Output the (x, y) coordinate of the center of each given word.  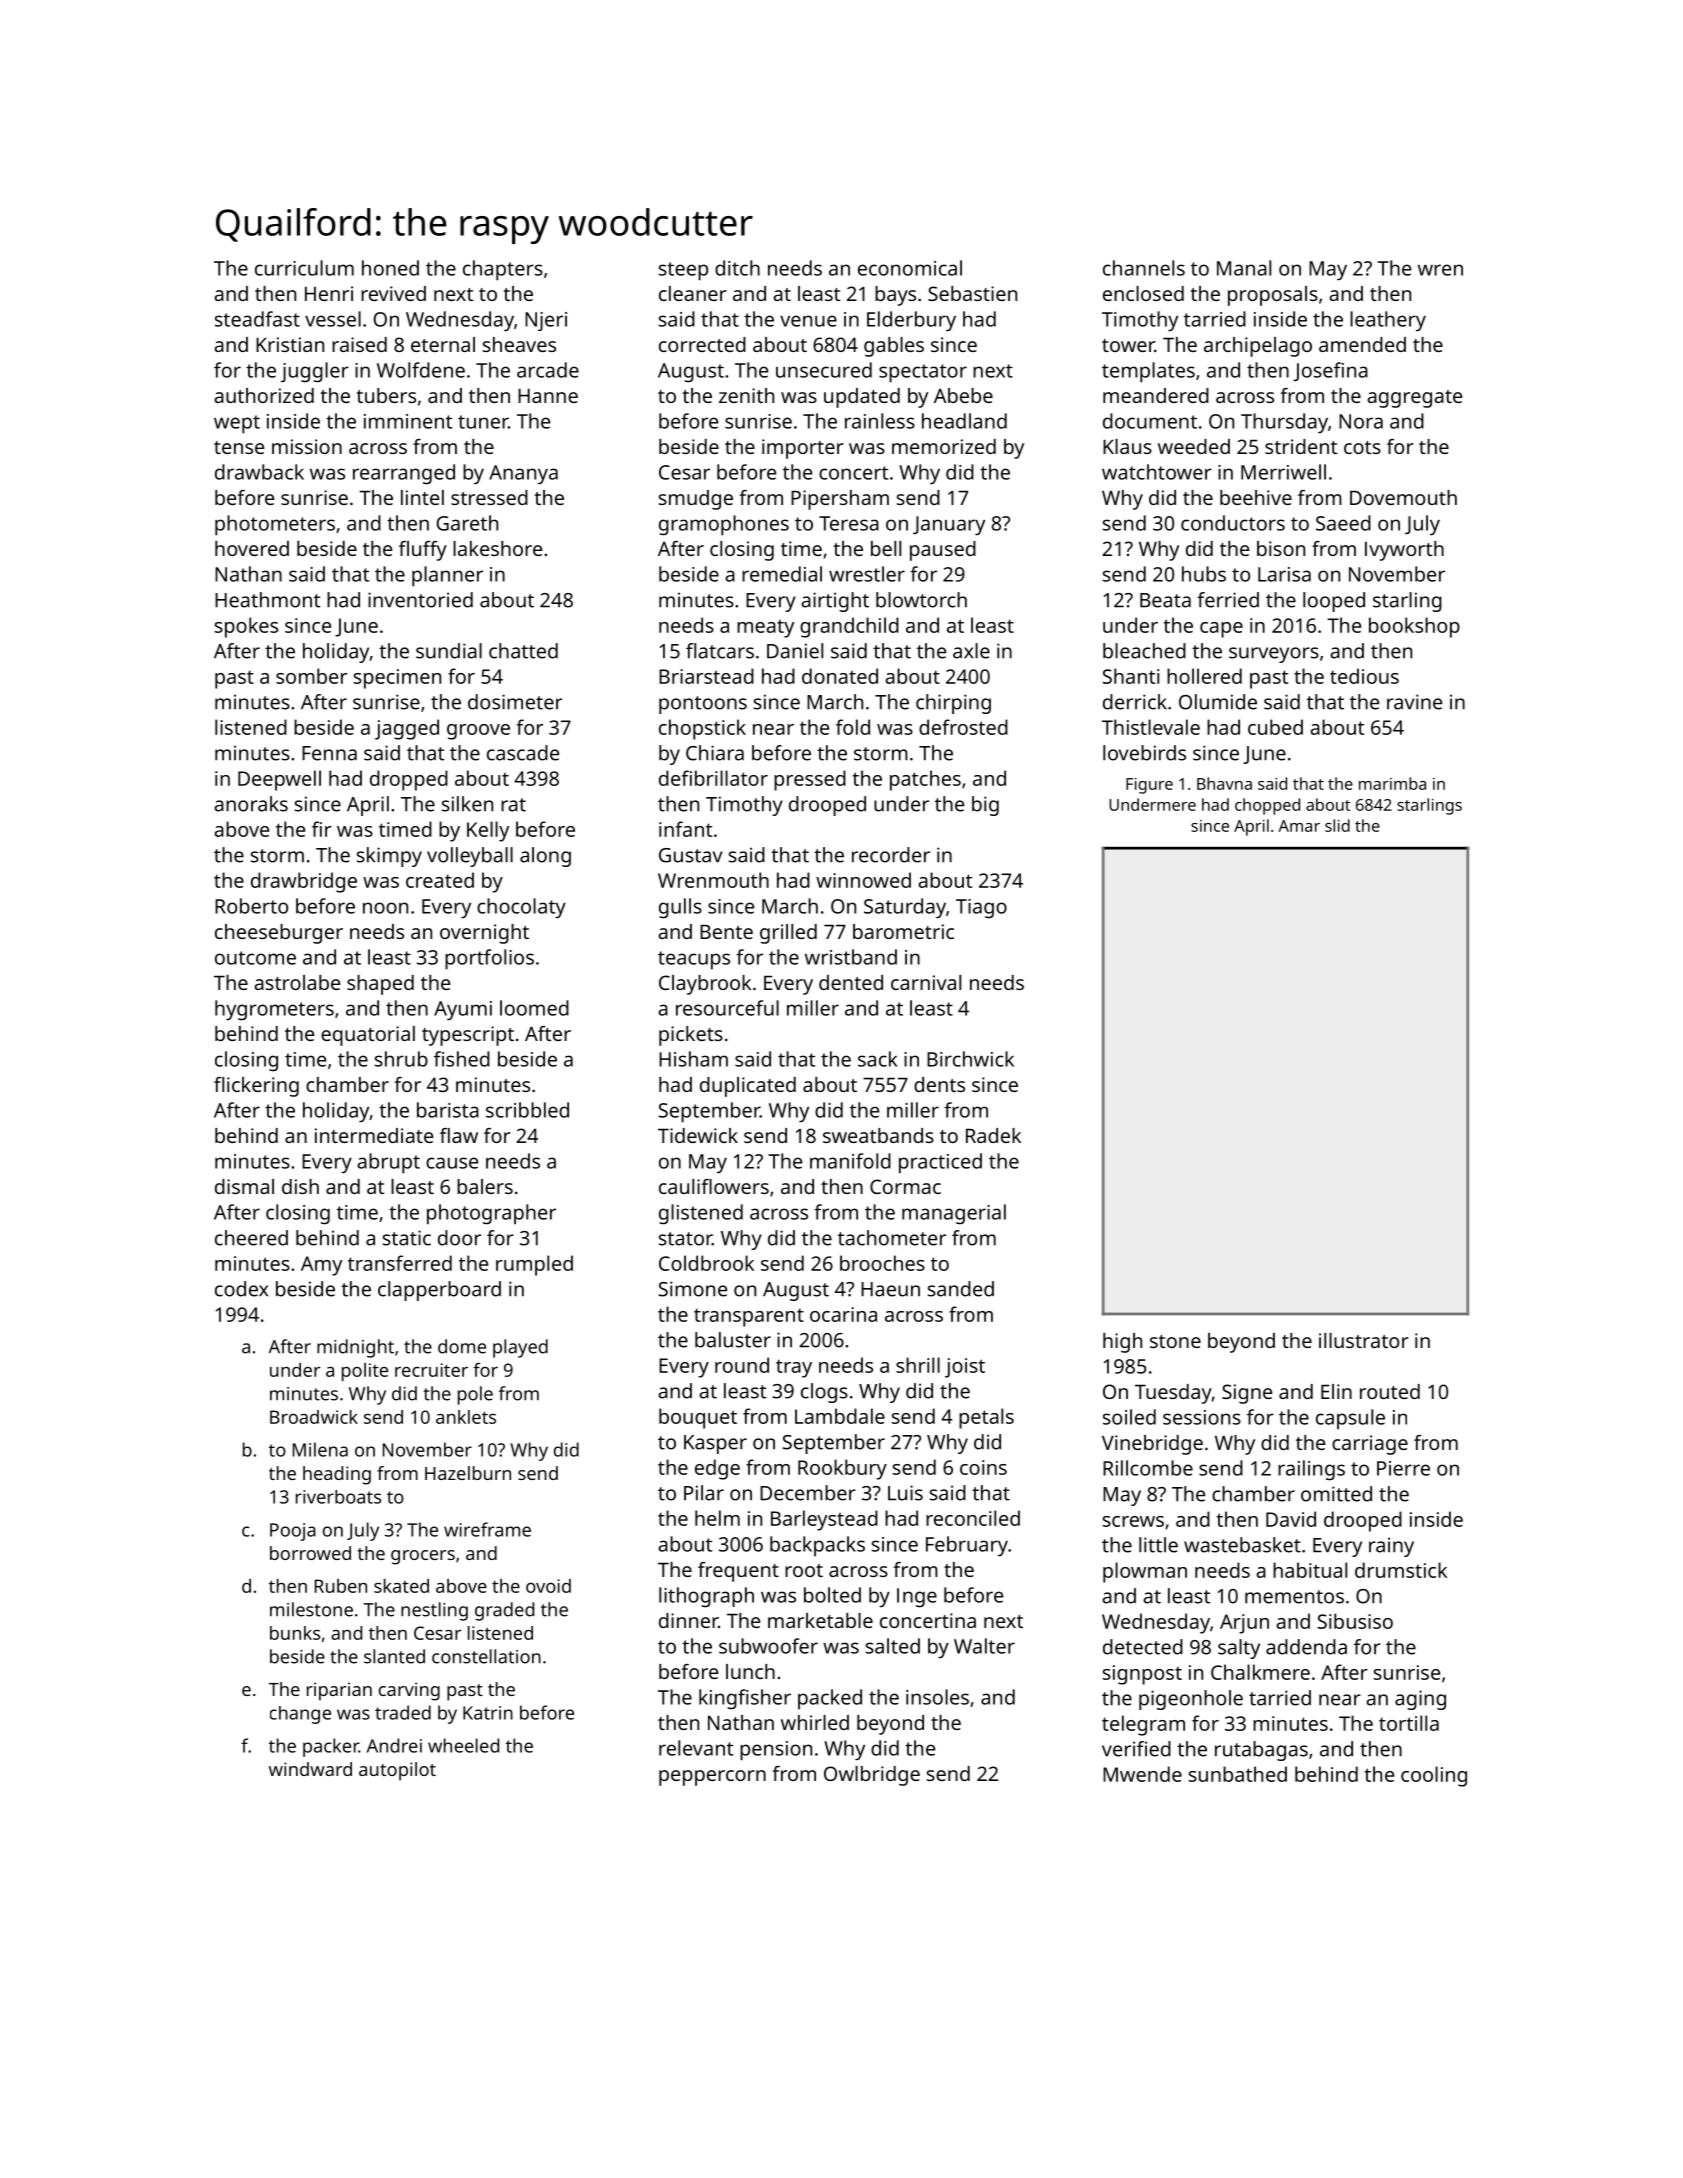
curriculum (304, 268)
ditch (737, 268)
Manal (1244, 268)
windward (310, 1769)
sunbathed (1238, 1774)
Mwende (1142, 1774)
